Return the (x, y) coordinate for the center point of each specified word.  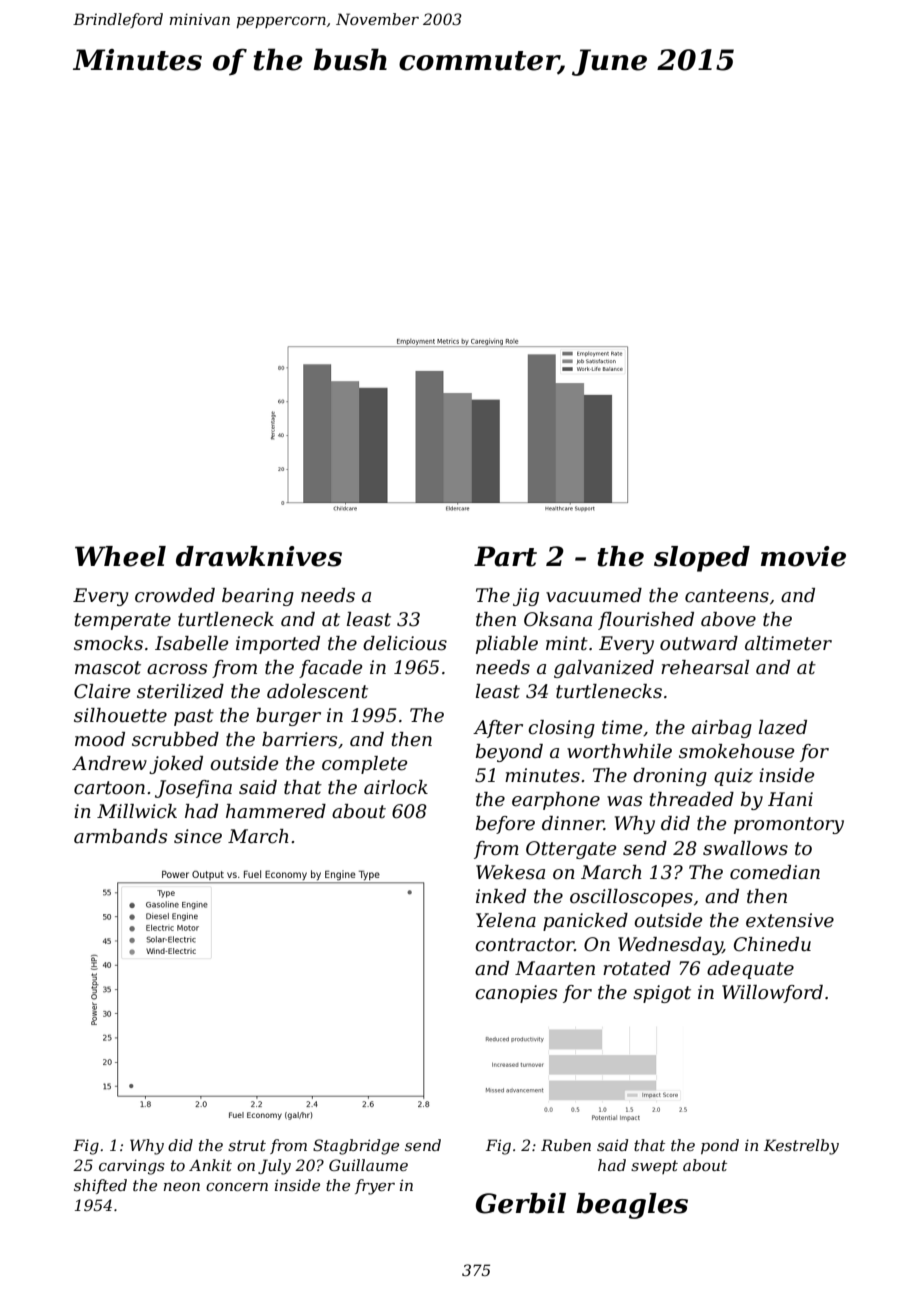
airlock (396, 787)
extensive (790, 920)
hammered (276, 811)
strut (247, 1145)
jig (526, 597)
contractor (524, 945)
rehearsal (705, 667)
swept (654, 1167)
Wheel (120, 556)
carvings (132, 1167)
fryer (375, 1187)
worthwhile (619, 751)
